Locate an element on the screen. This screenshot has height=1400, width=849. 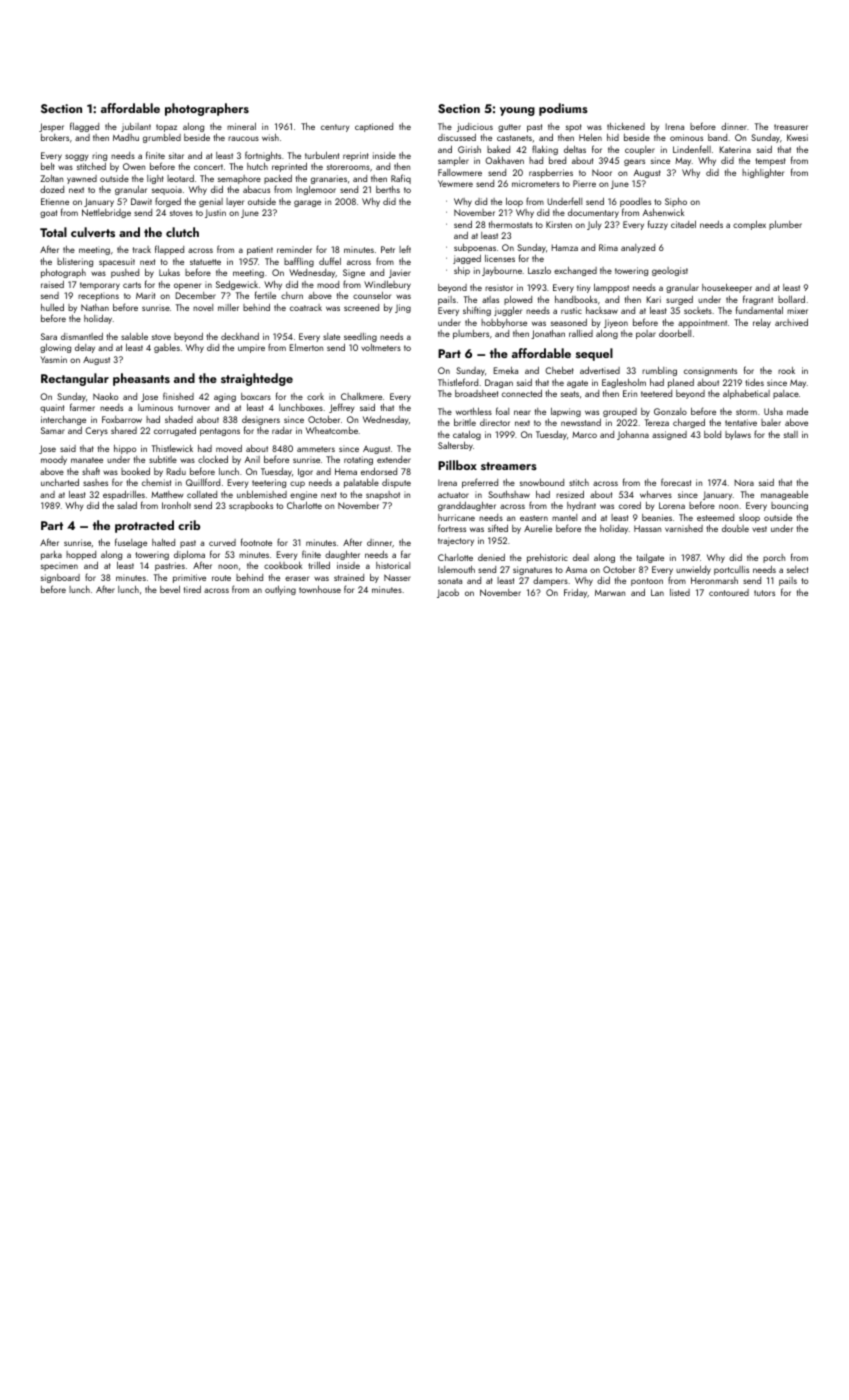
Jacob is located at coordinates (448, 593).
